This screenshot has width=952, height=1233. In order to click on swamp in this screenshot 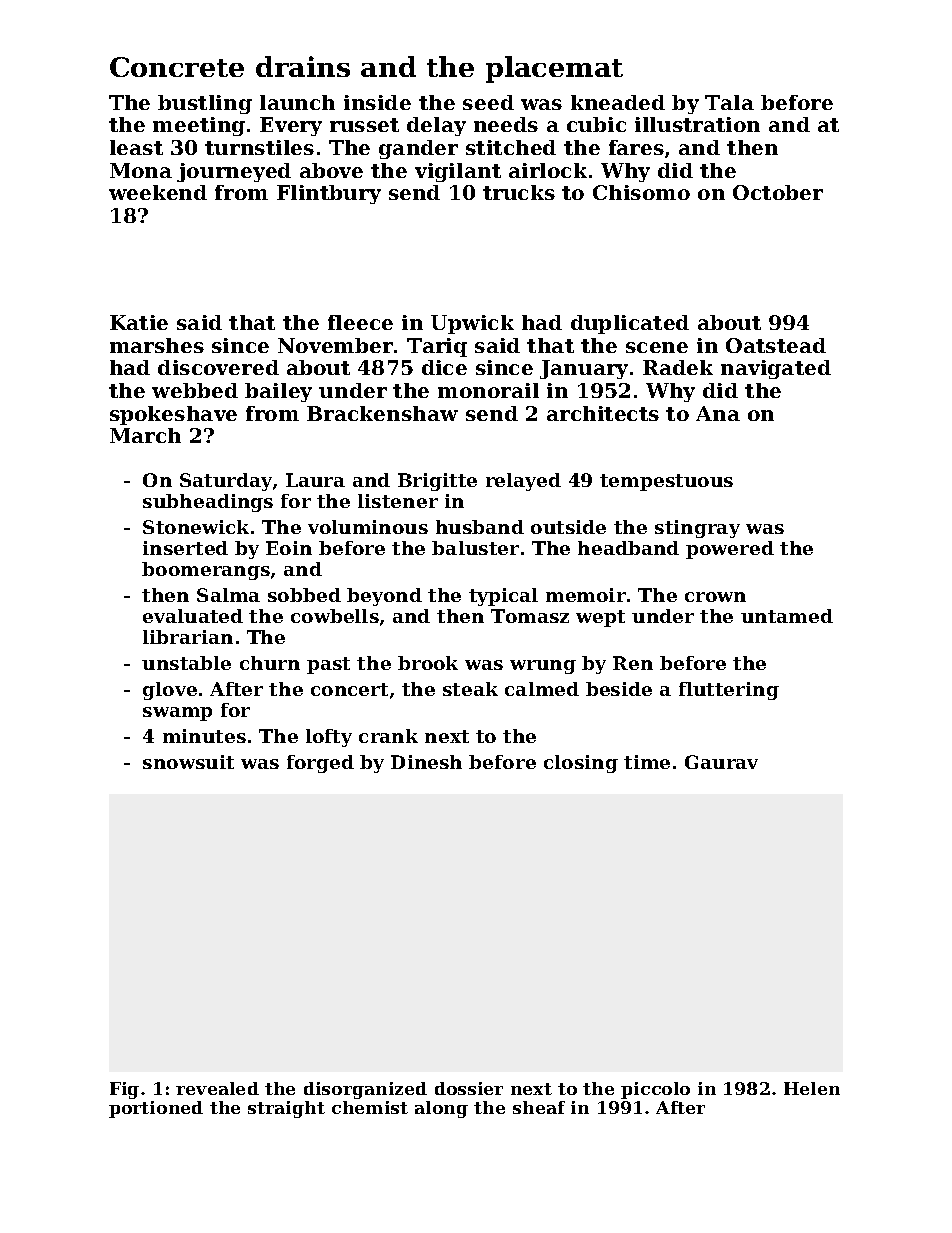, I will do `click(177, 714)`.
